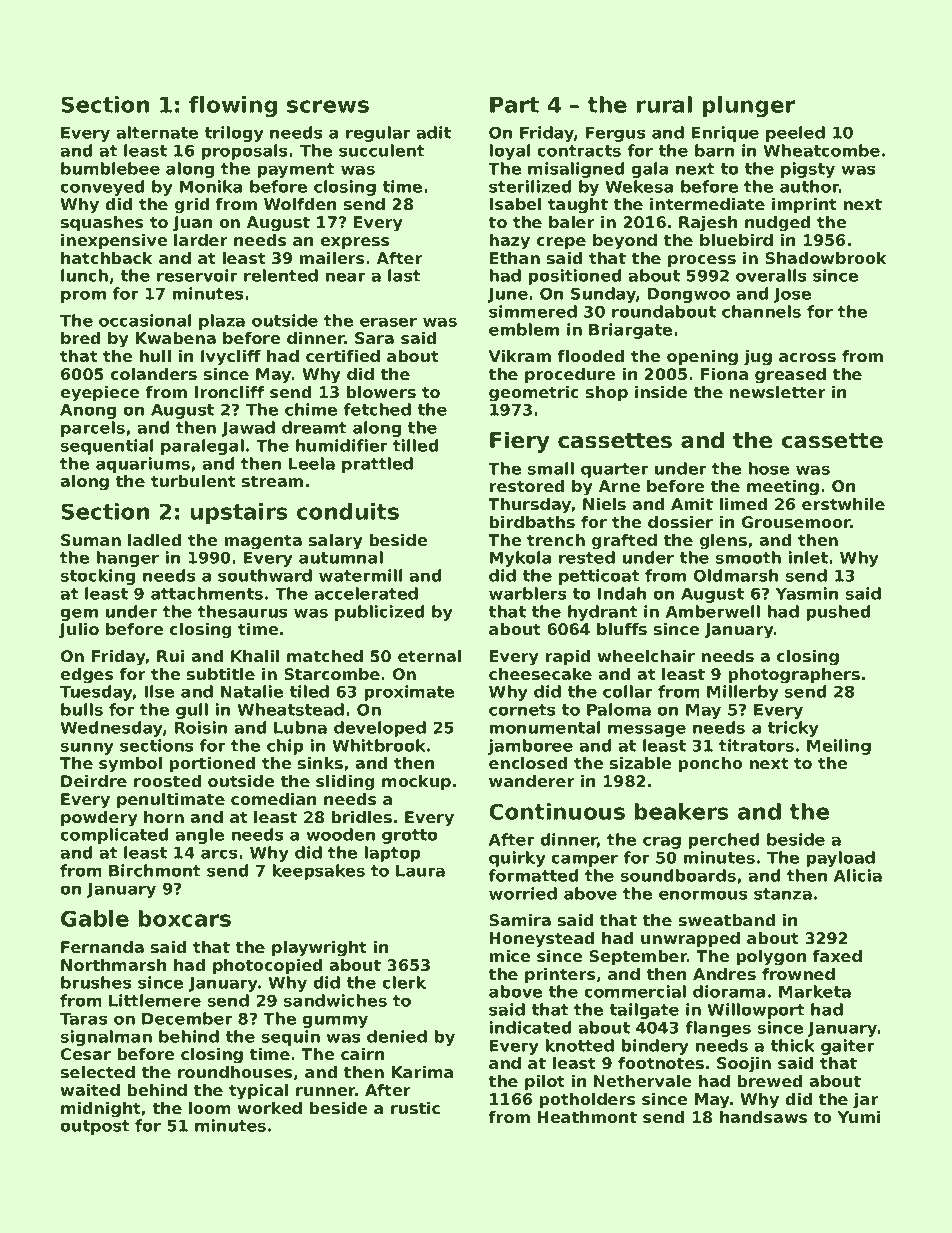  Describe the element at coordinates (769, 468) in the page. I see `hose` at that location.
